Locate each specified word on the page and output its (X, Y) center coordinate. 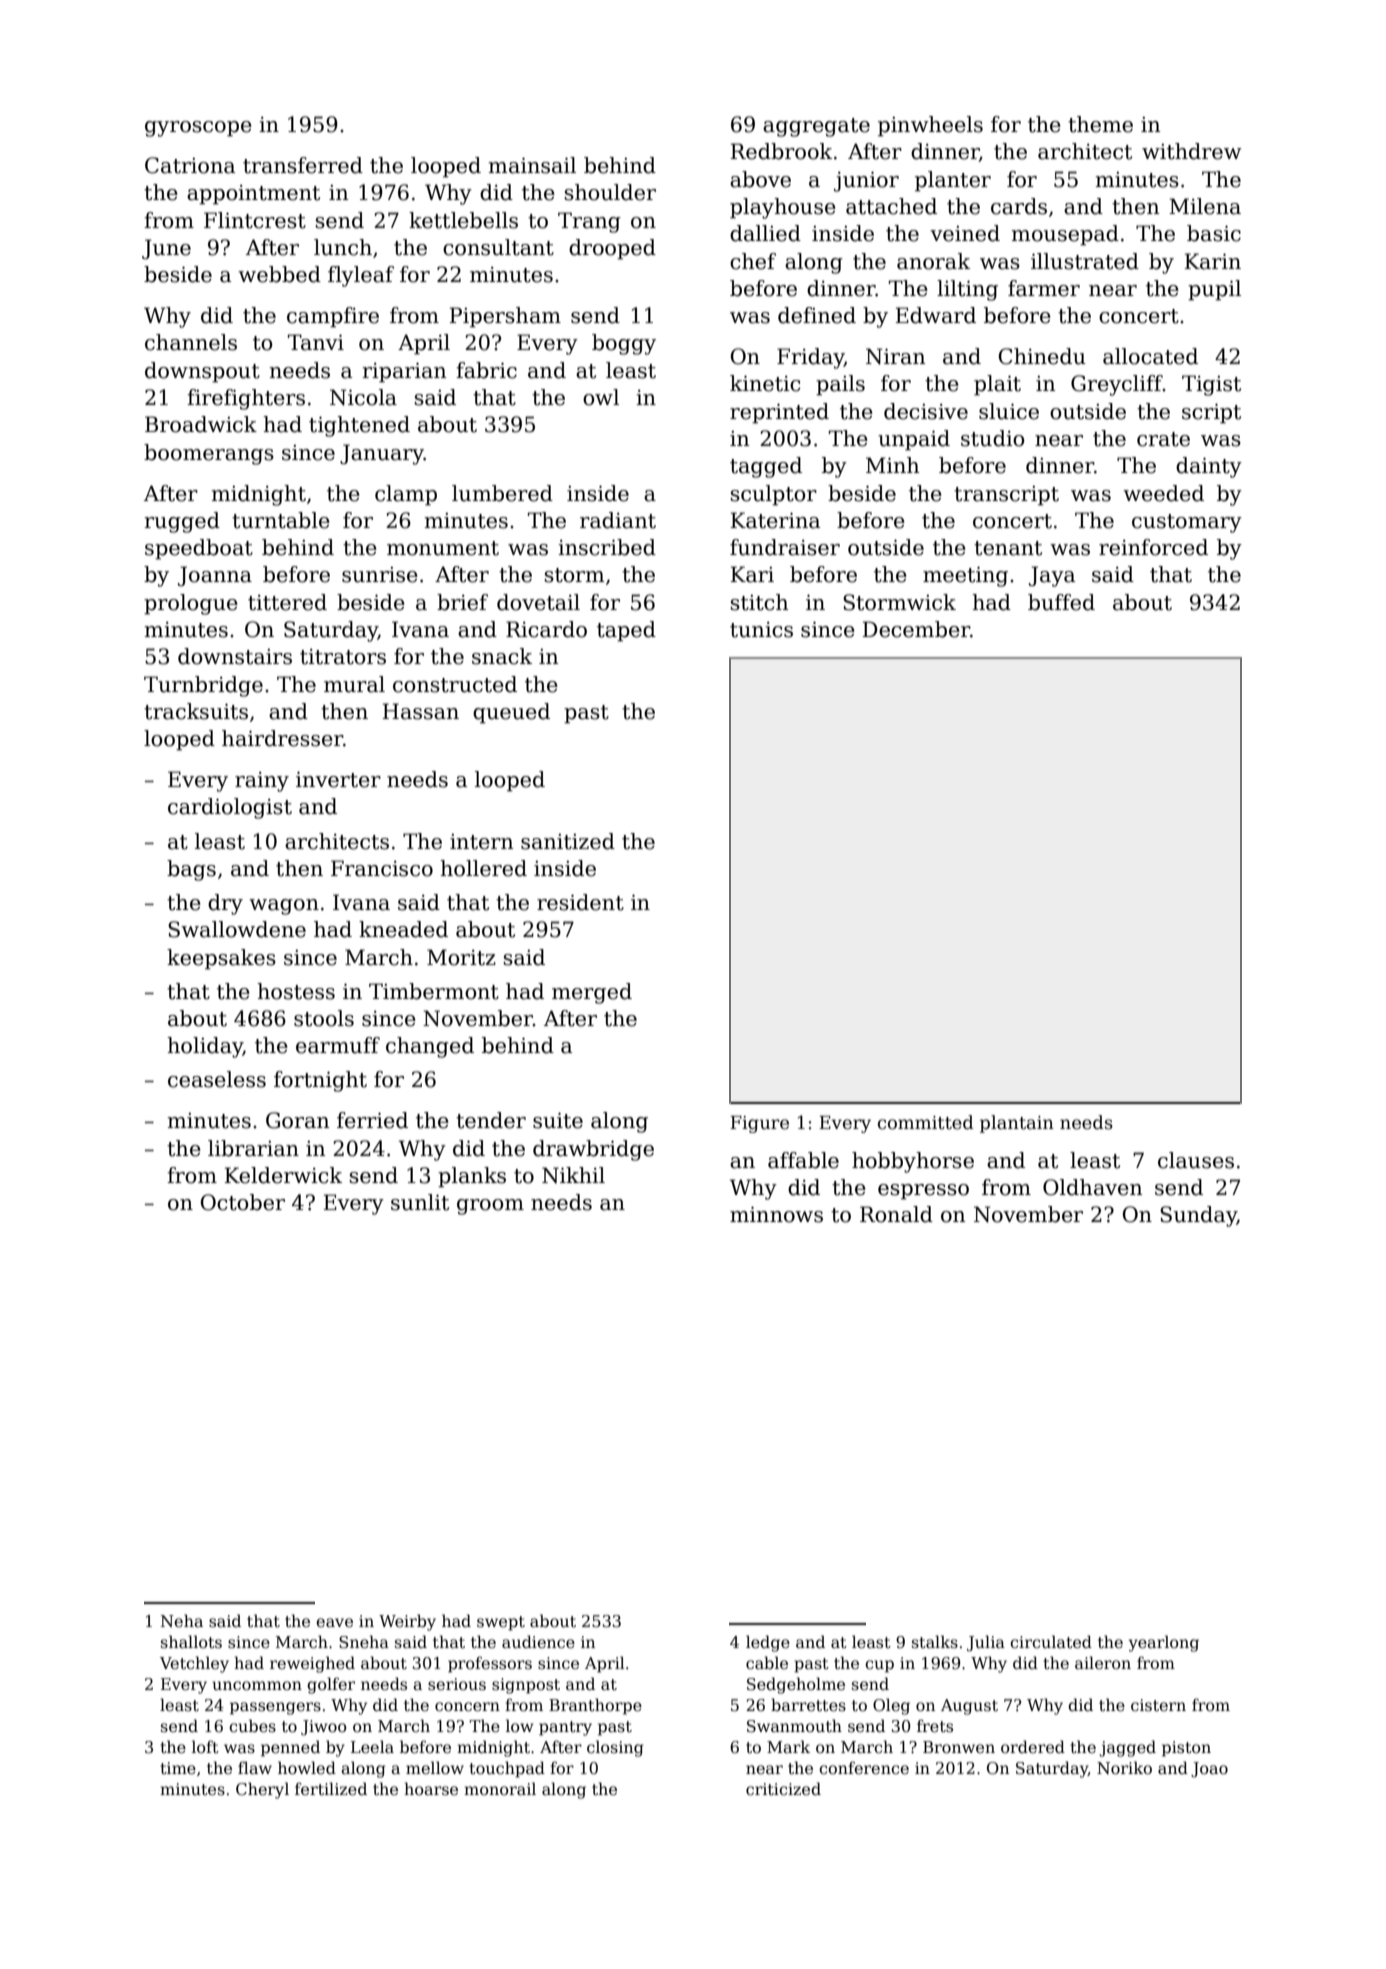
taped (626, 631)
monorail (500, 1789)
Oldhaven (1093, 1187)
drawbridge (593, 1150)
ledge (768, 1643)
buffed (1061, 602)
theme (1100, 124)
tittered (287, 602)
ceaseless (217, 1079)
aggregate (816, 127)
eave (334, 1623)
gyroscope (198, 129)
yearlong (1164, 1643)
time (178, 1768)
